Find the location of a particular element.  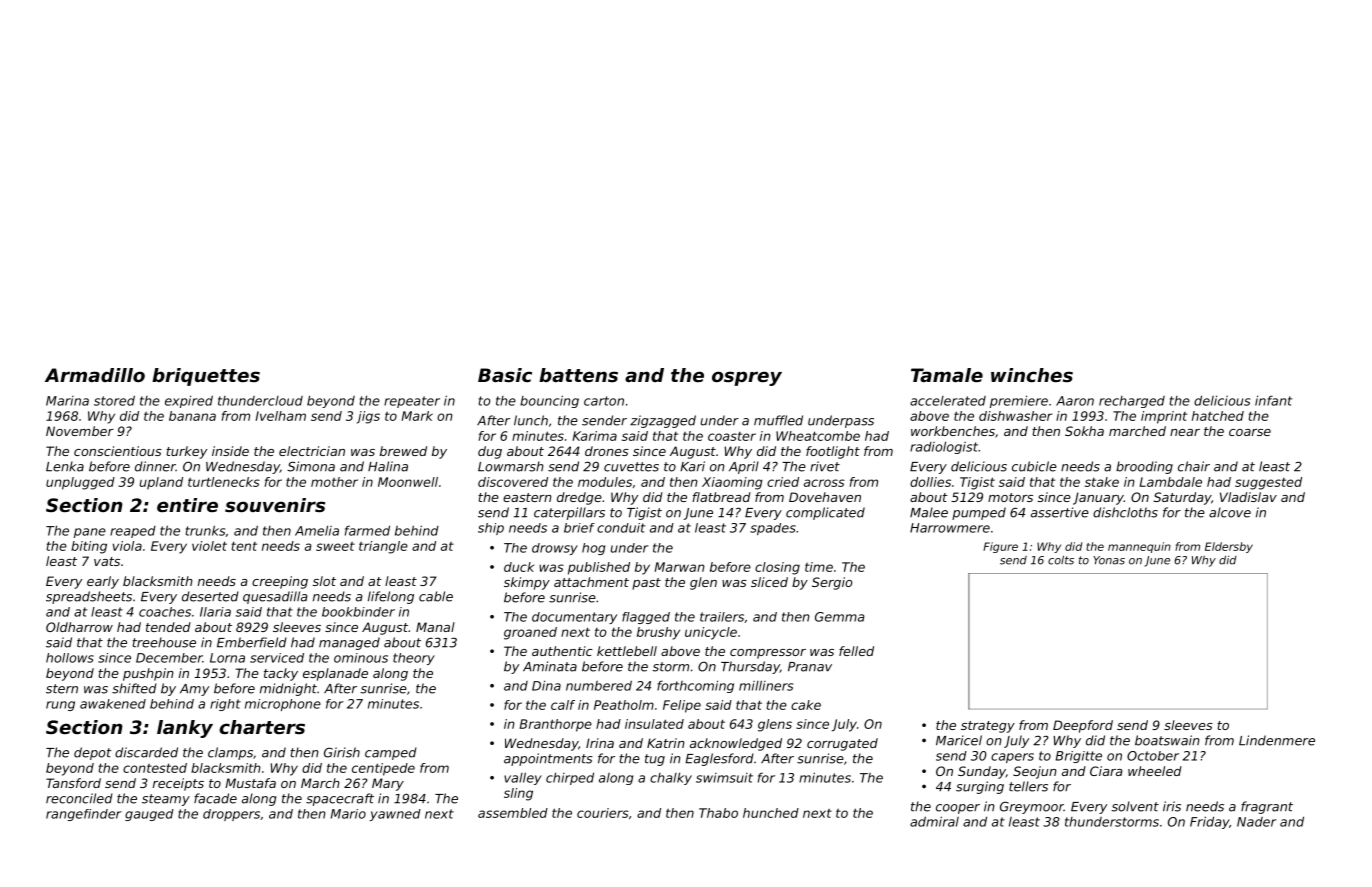

rangefinder is located at coordinates (84, 815).
